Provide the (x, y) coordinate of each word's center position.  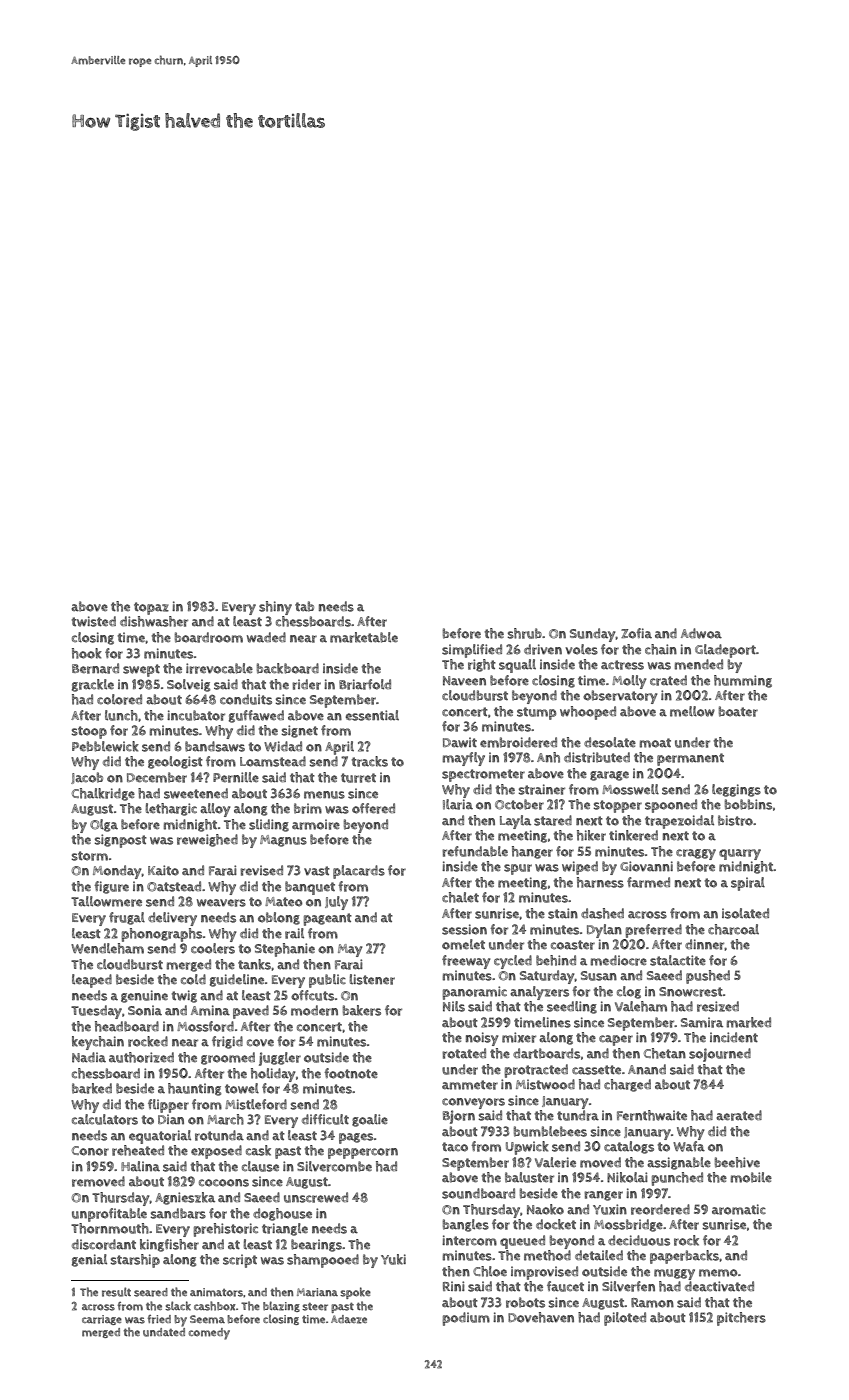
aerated (739, 1115)
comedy (209, 1334)
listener (372, 979)
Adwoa (701, 633)
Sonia (145, 1010)
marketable (364, 637)
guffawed (256, 716)
